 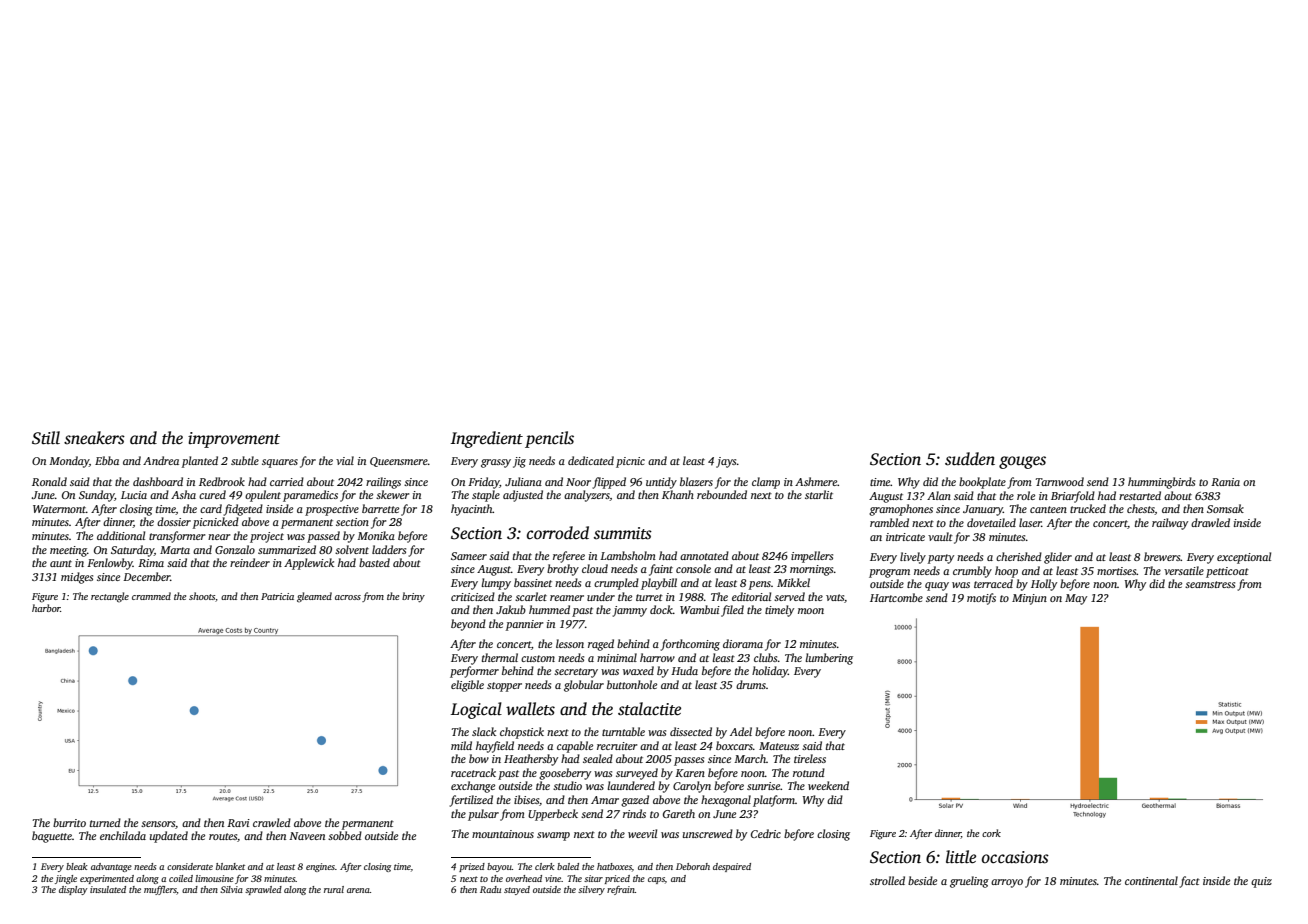 I want to click on quiz, so click(x=1261, y=882).
